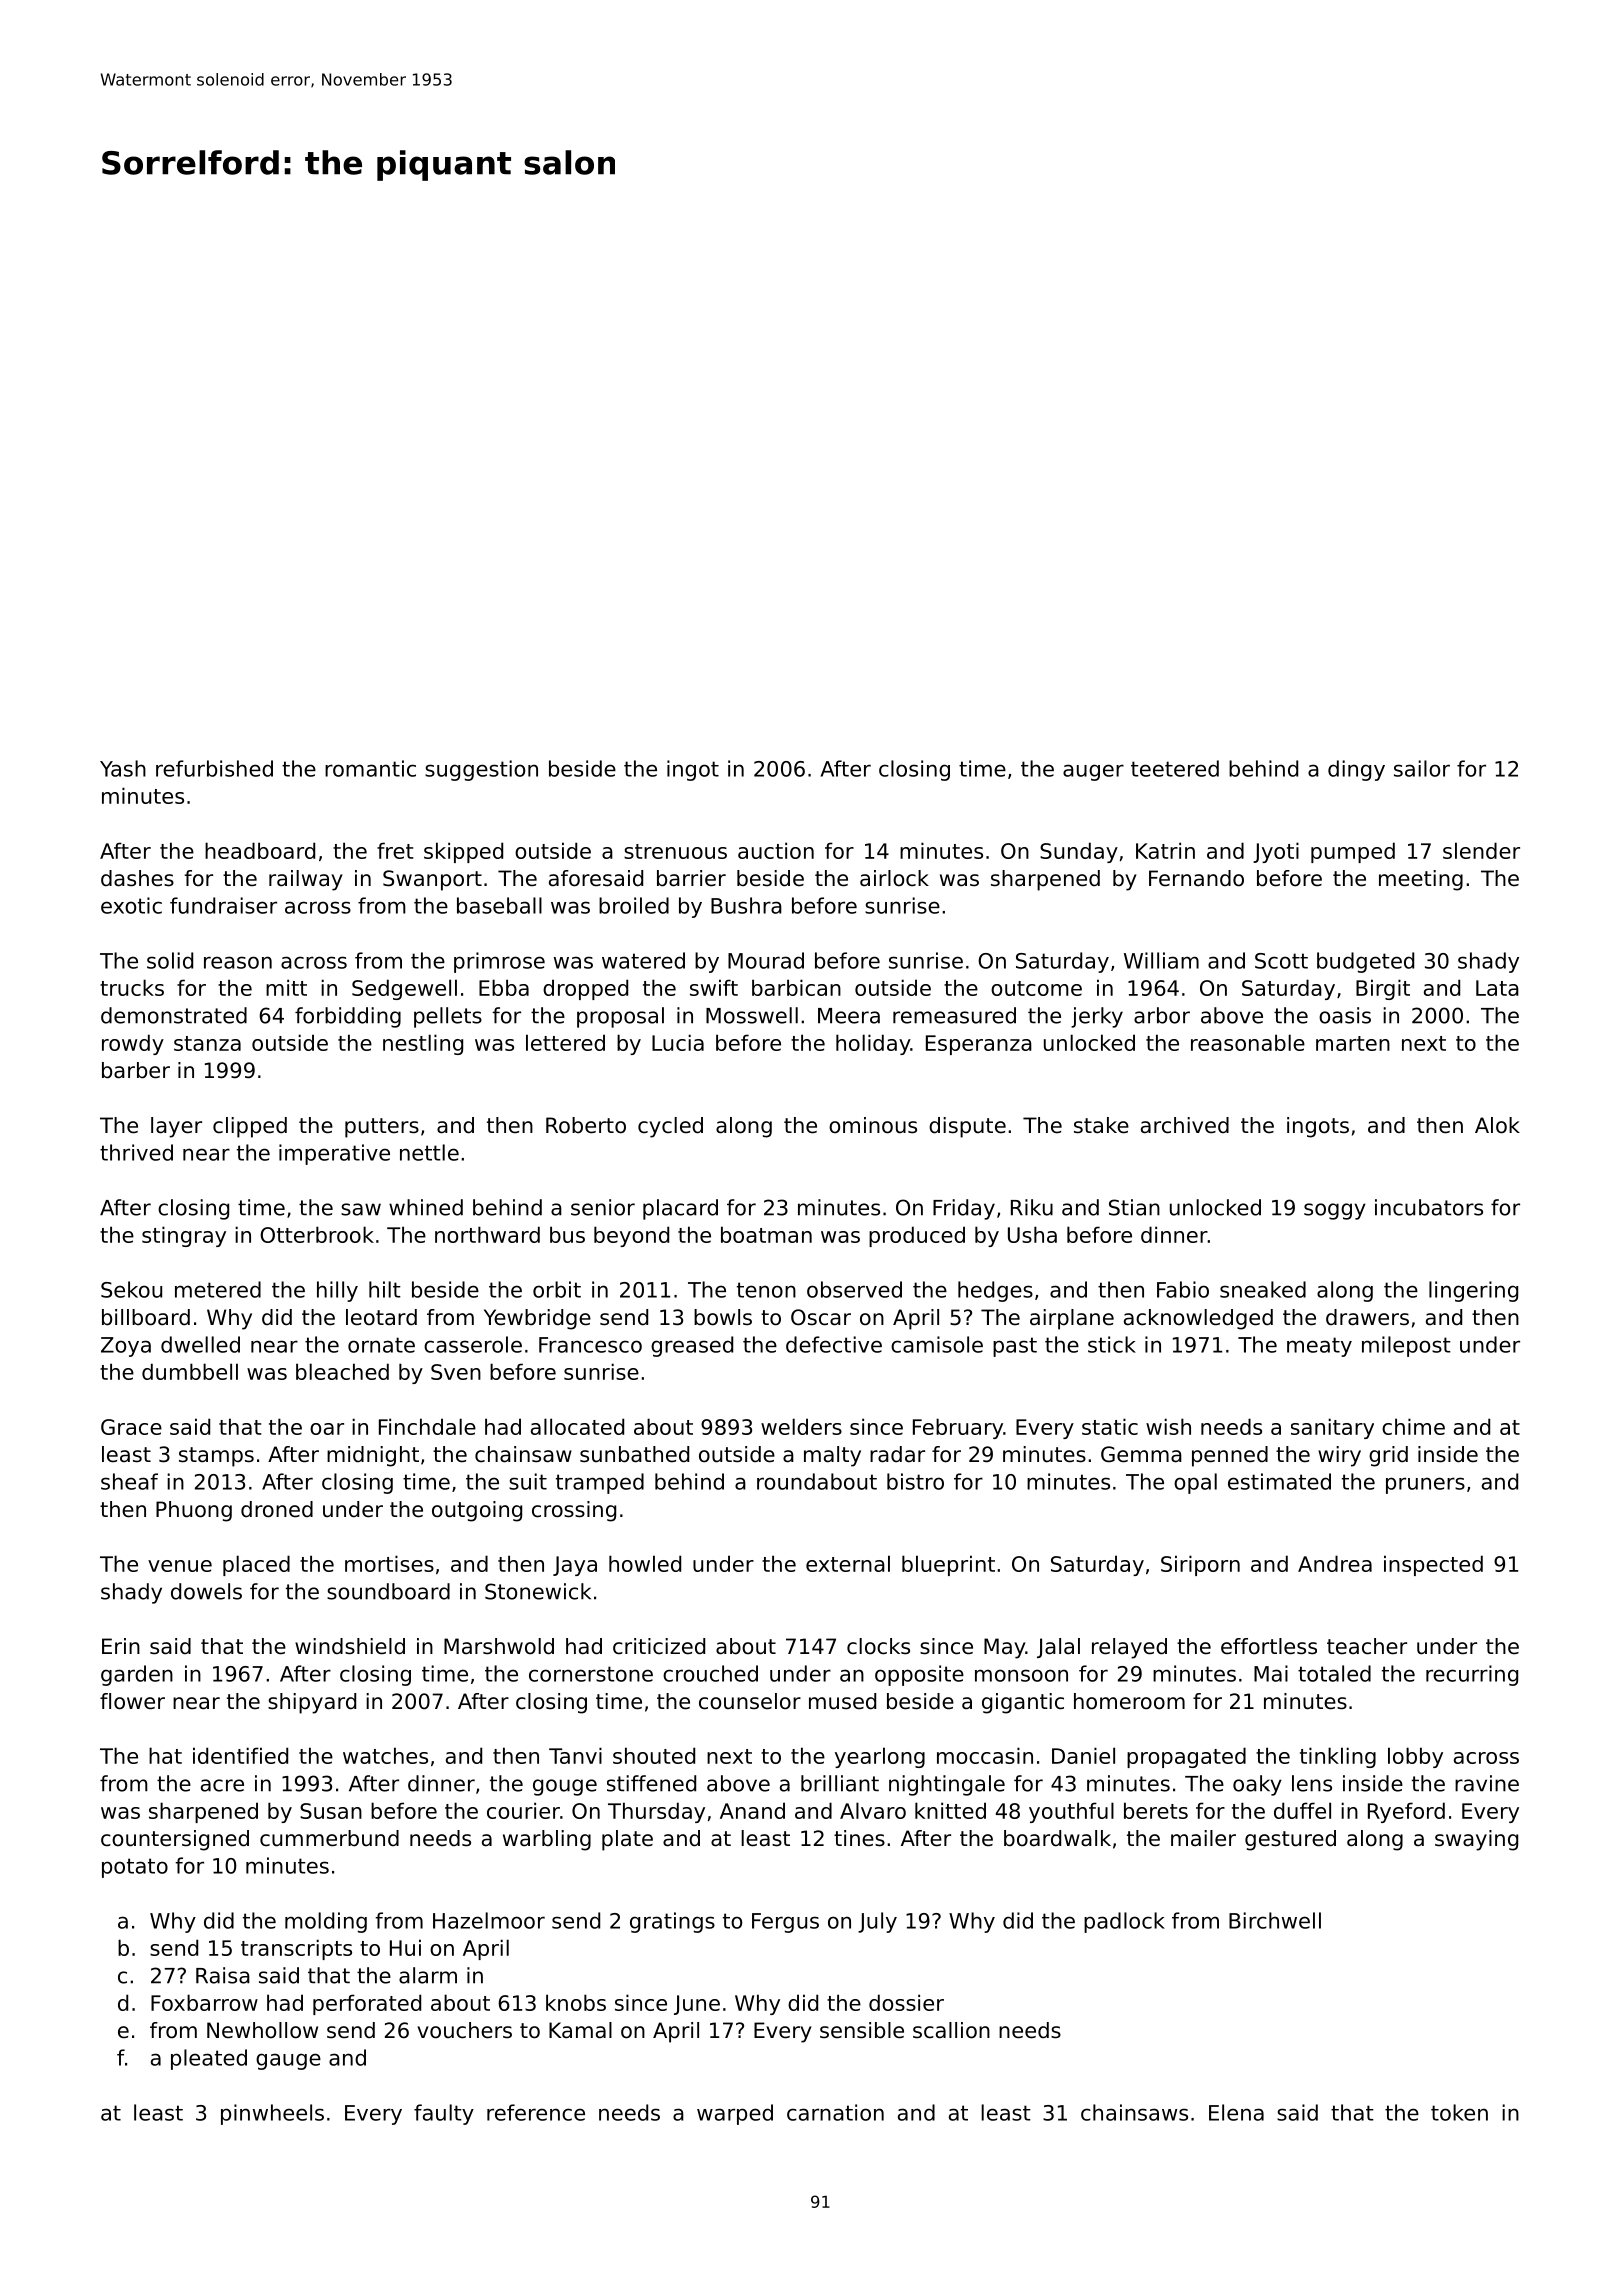  What do you see at coordinates (697, 2005) in the image?
I see `June` at bounding box center [697, 2005].
